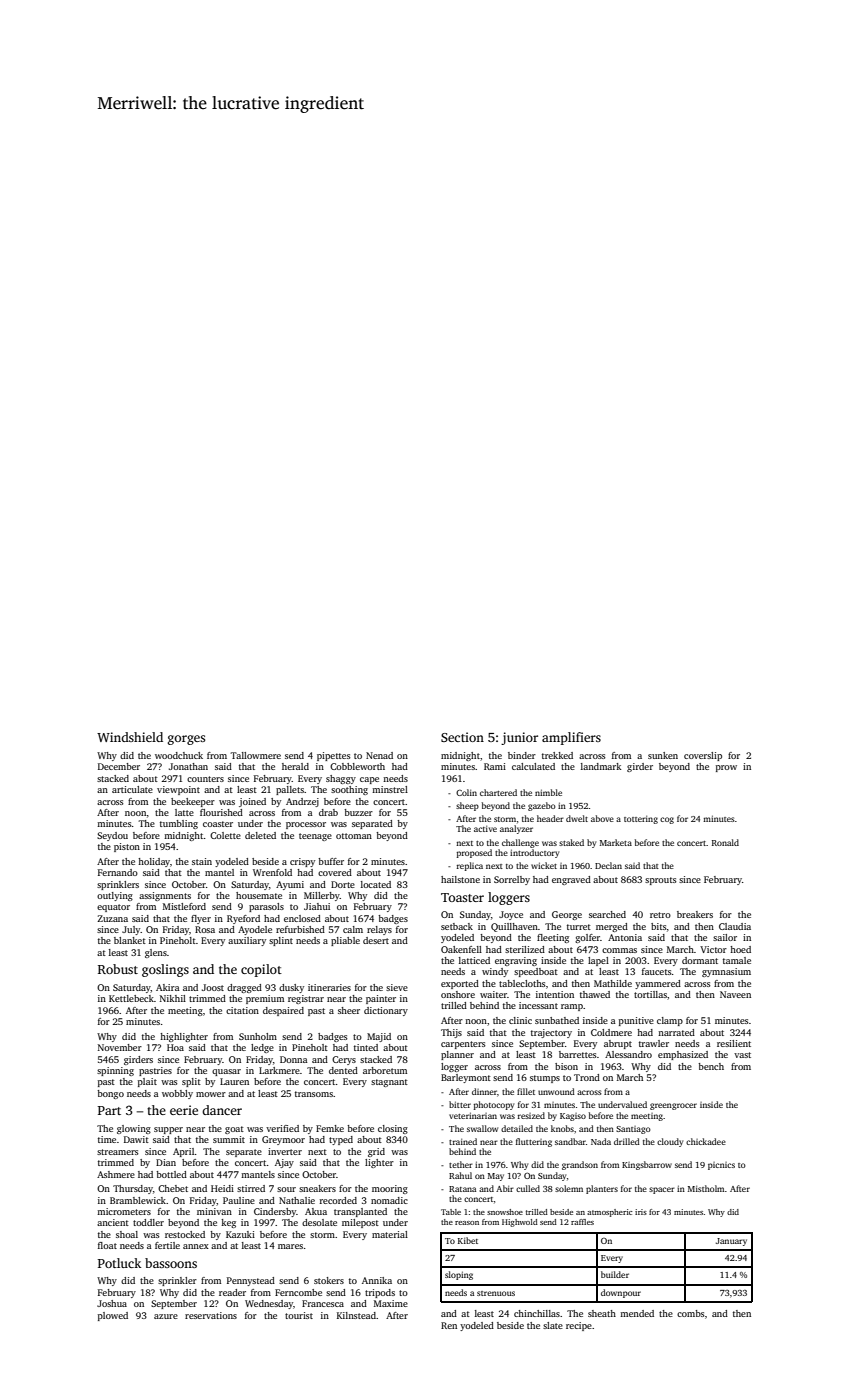 The height and width of the page is (1400, 849). Describe the element at coordinates (252, 802) in the page. I see `joined` at that location.
